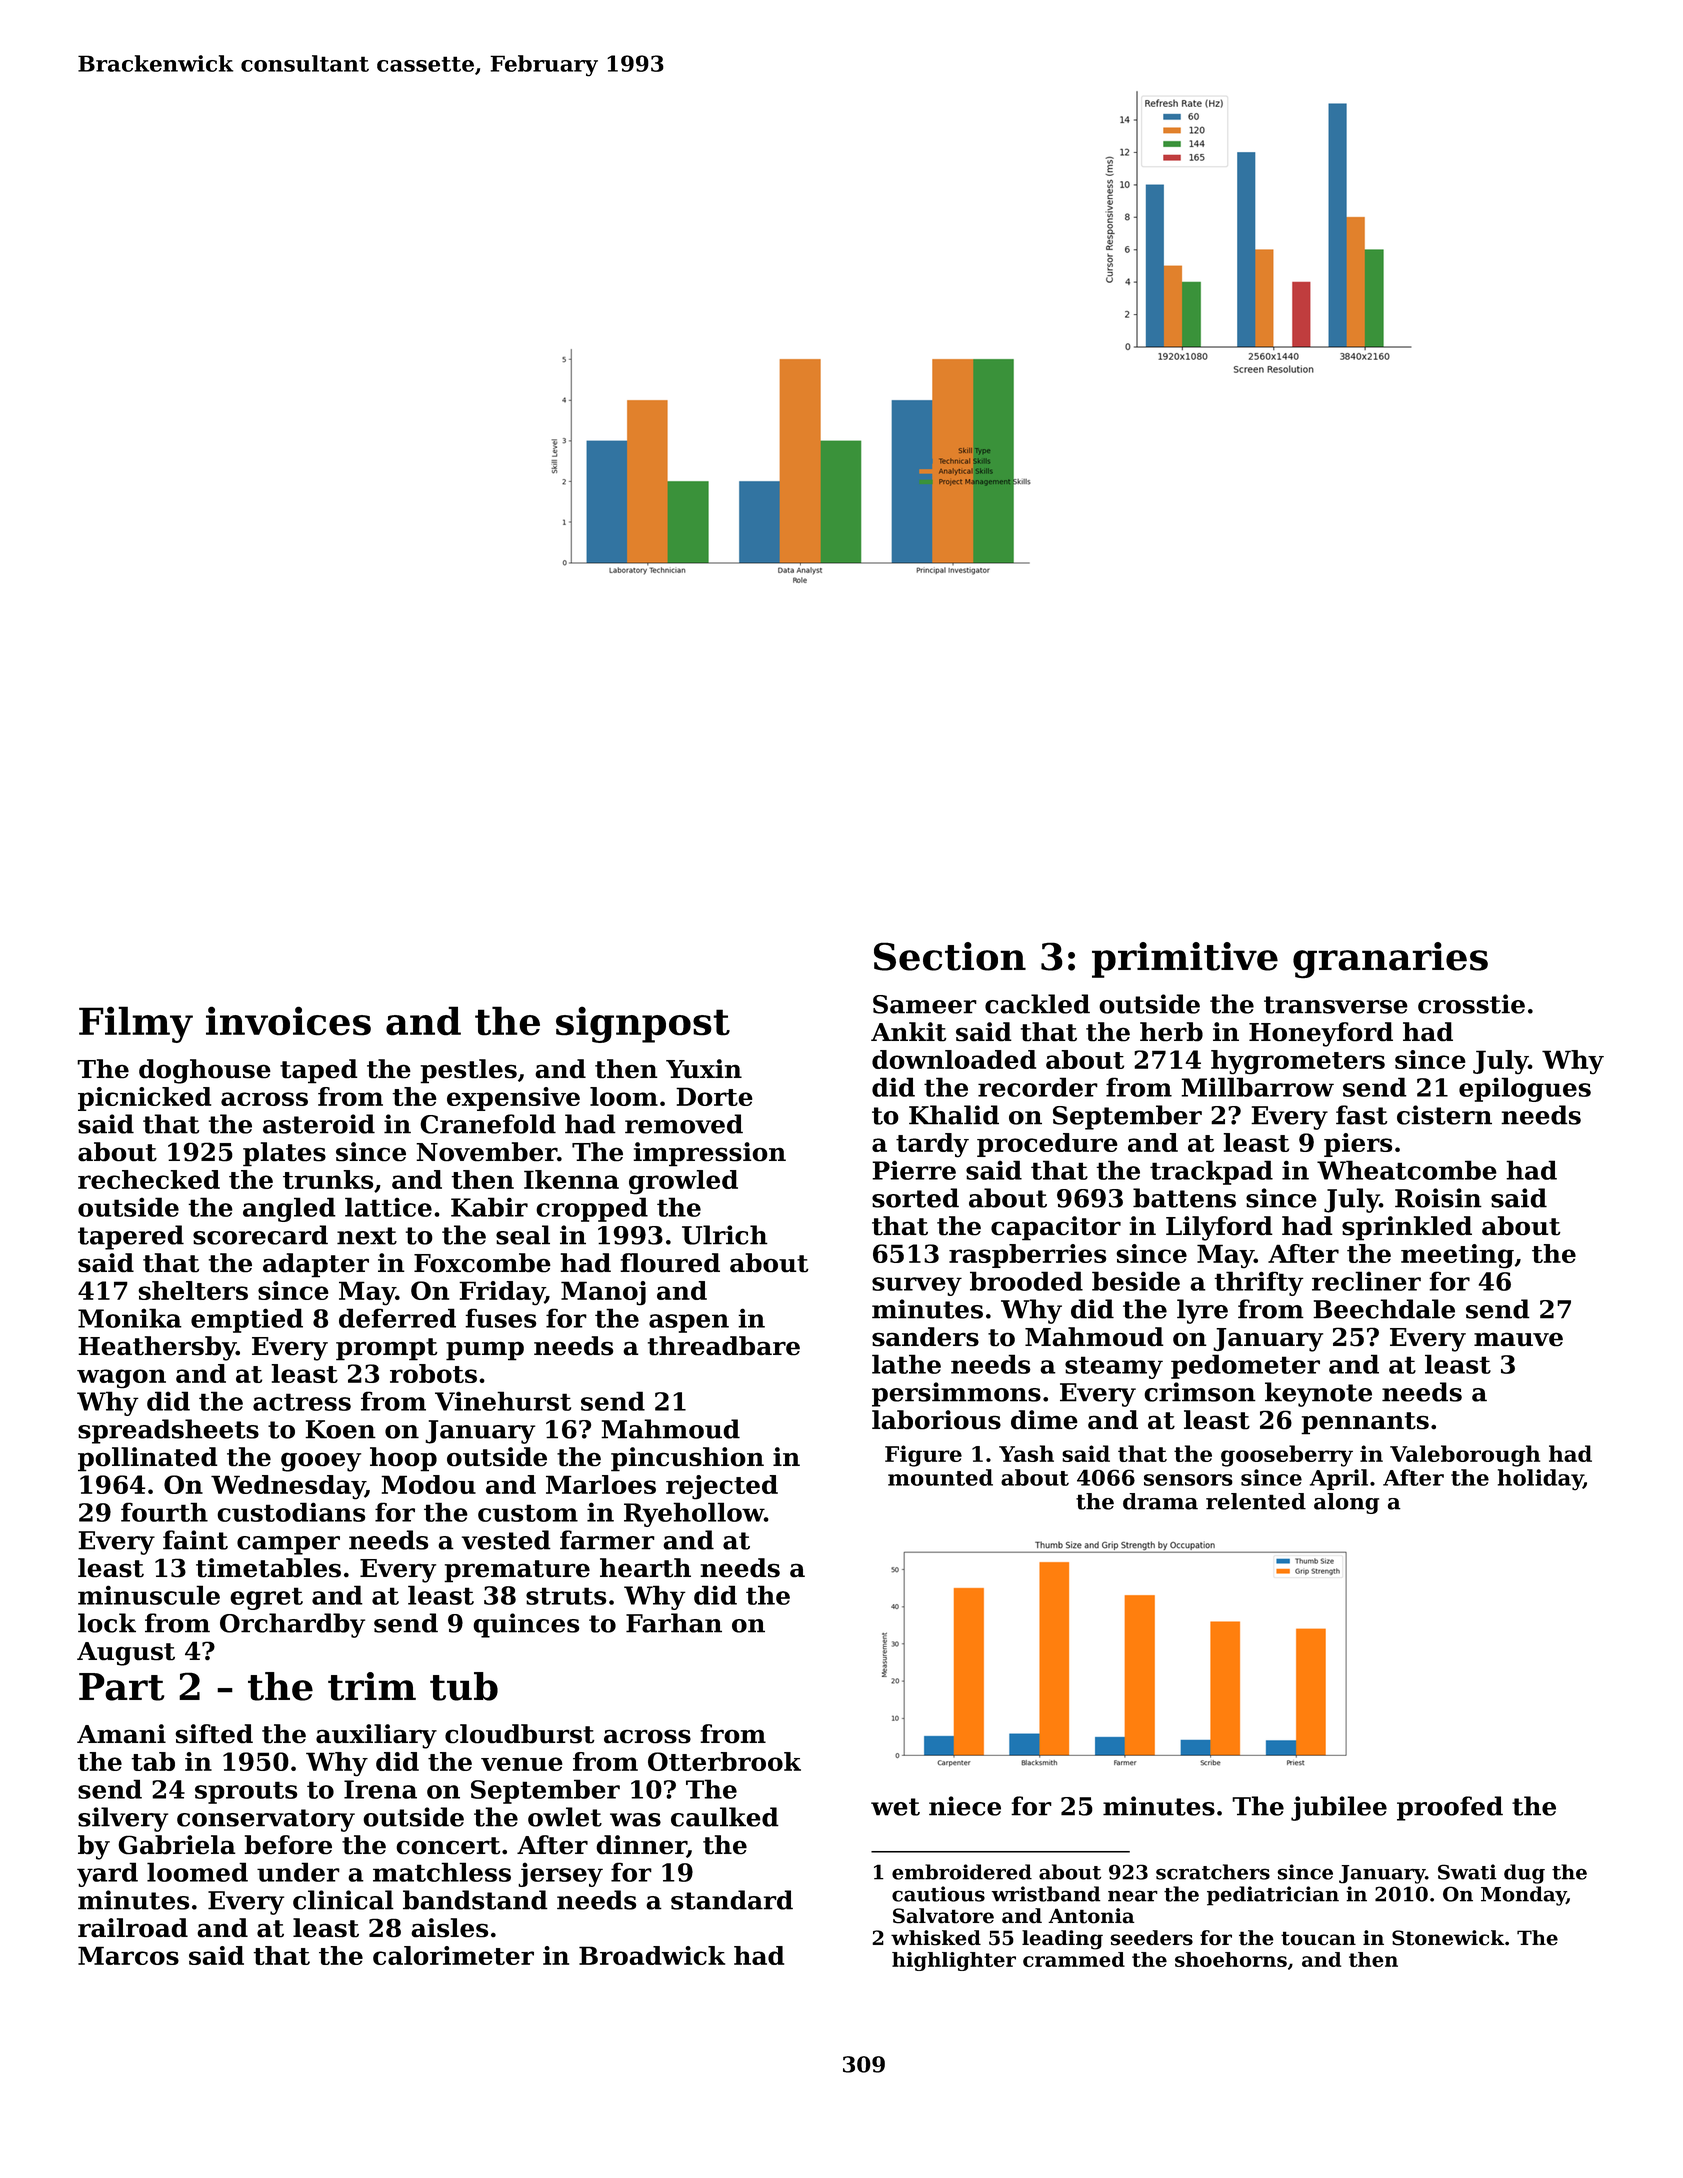 The width and height of the image is (1683, 2178). I want to click on epilogues, so click(1525, 1089).
